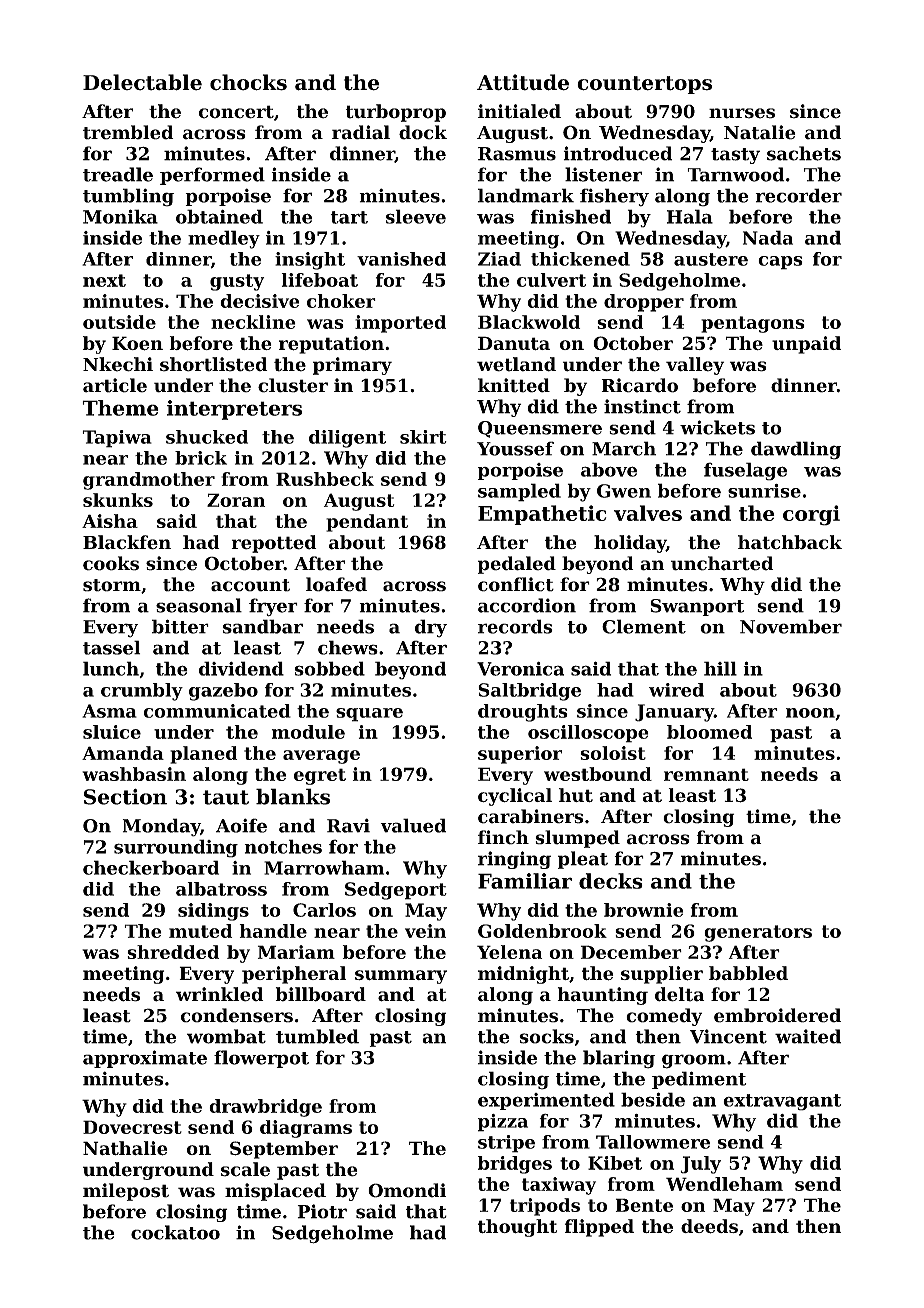 This screenshot has width=924, height=1308. Describe the element at coordinates (221, 889) in the screenshot. I see `albatross` at that location.
